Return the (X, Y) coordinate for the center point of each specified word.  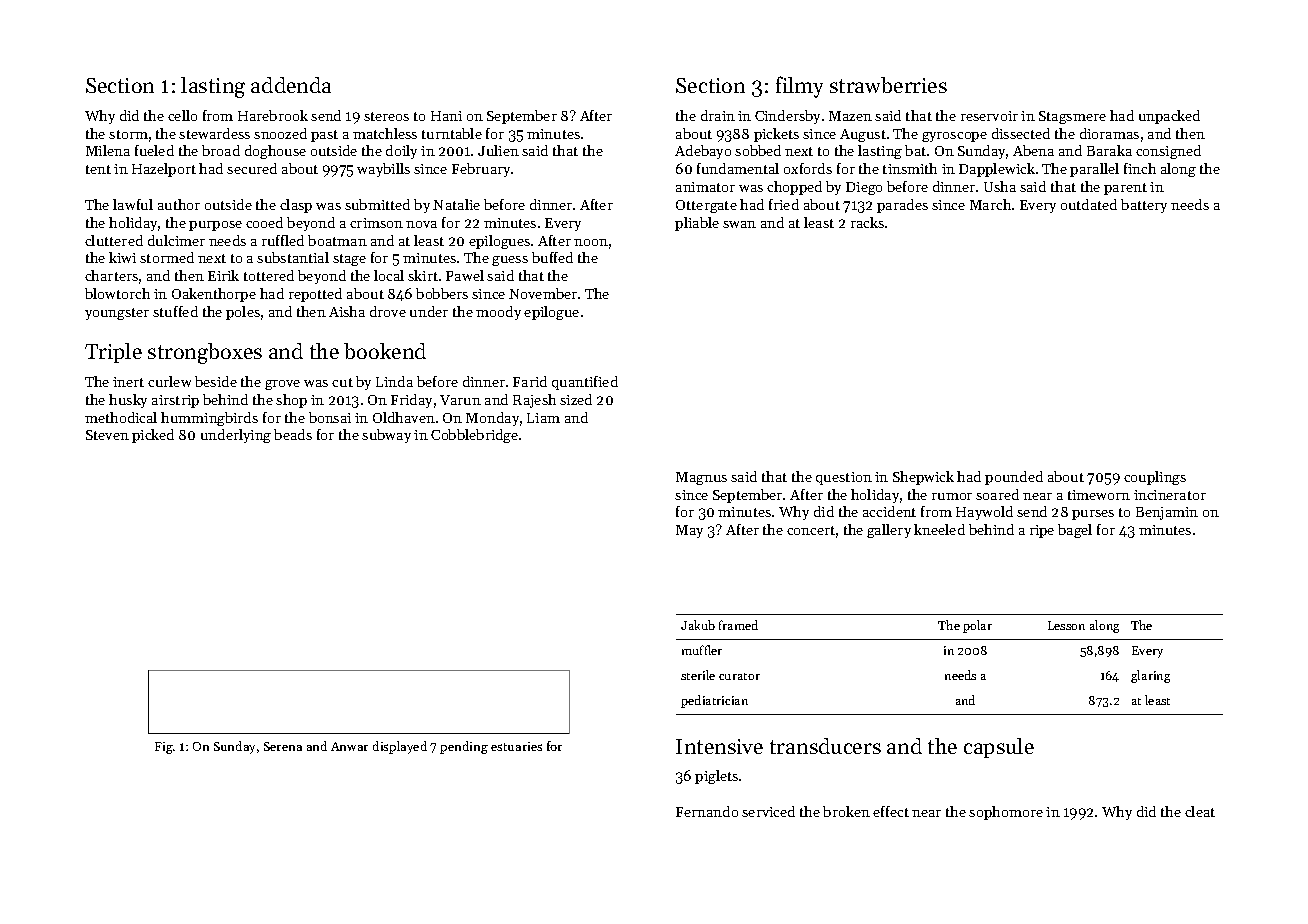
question (844, 478)
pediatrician (714, 701)
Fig (164, 748)
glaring (1150, 676)
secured (252, 168)
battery (1144, 206)
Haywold (984, 513)
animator (705, 187)
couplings (1155, 478)
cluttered (114, 240)
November (543, 293)
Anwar (349, 746)
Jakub (698, 625)
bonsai (330, 417)
